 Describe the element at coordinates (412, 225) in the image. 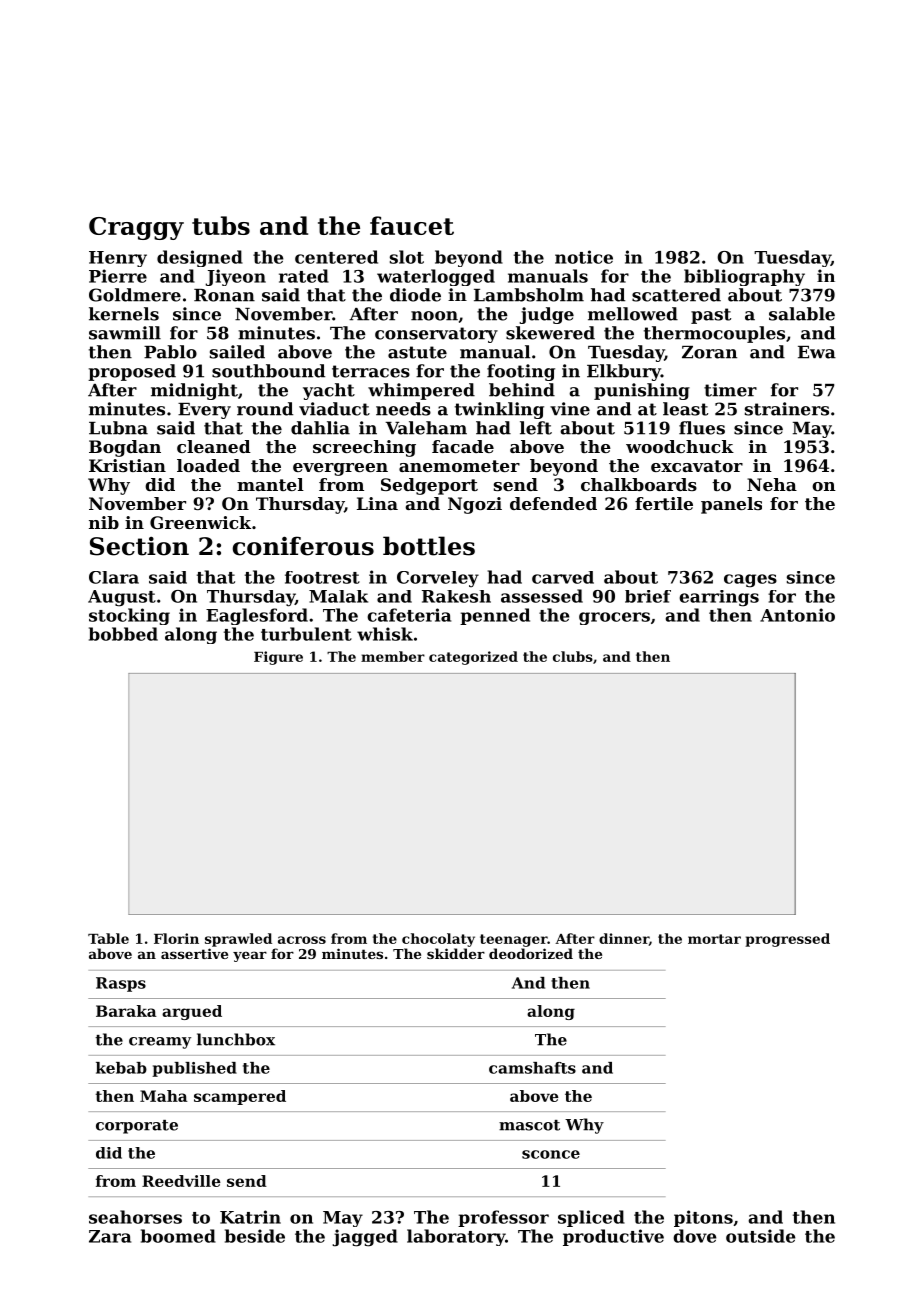

I see `faucet` at that location.
